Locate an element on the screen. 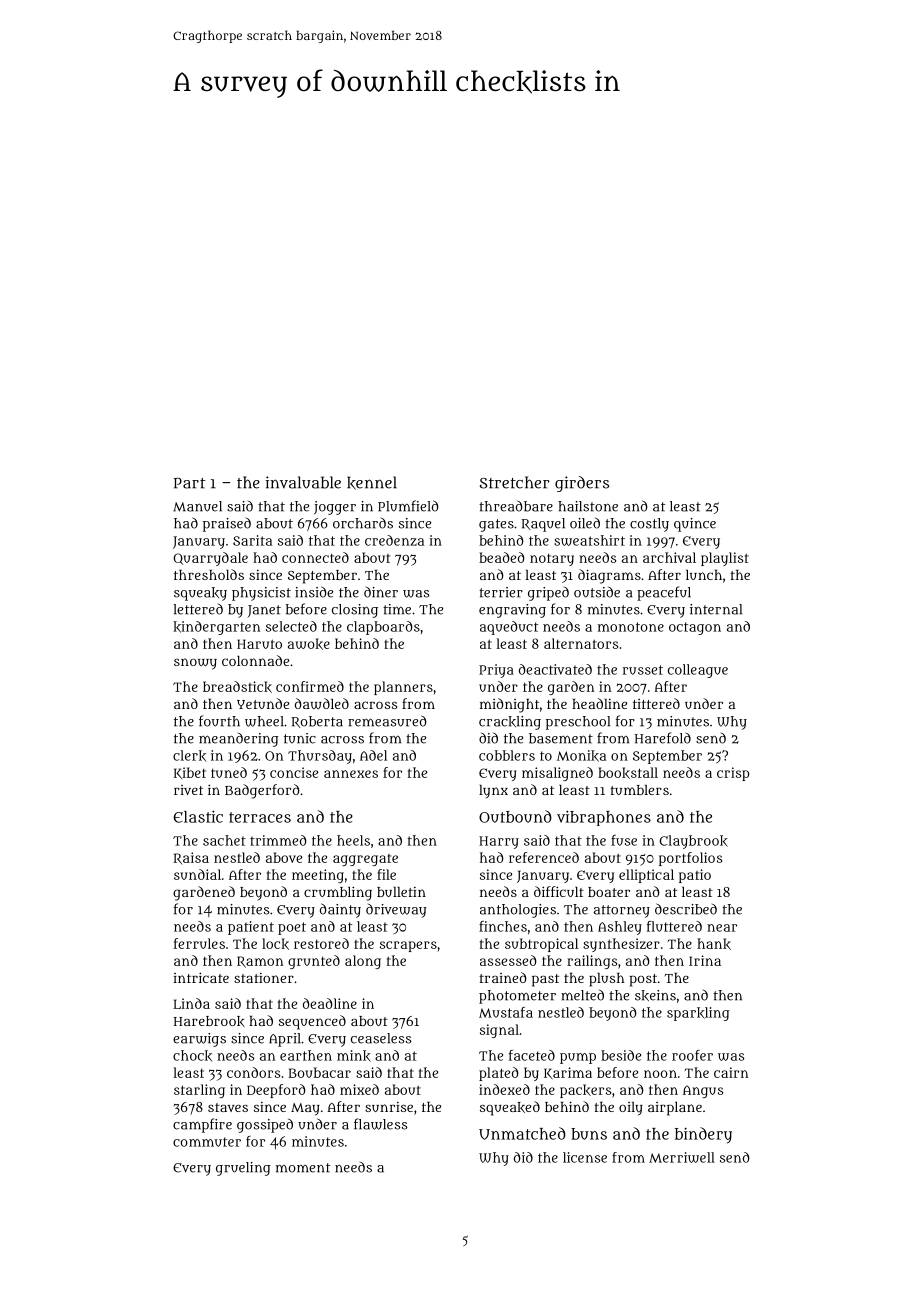  fuse is located at coordinates (624, 840).
